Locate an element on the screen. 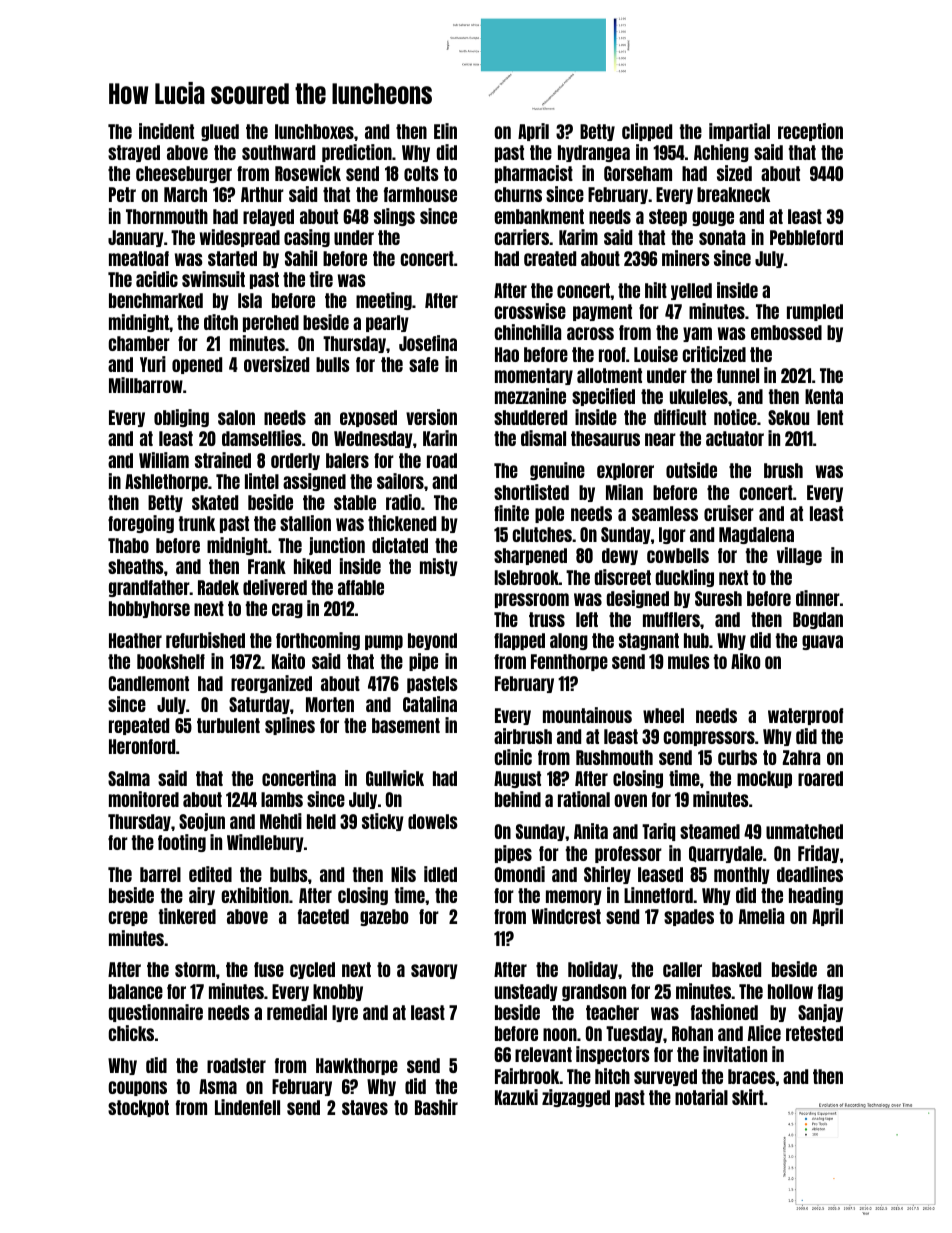 The height and width of the screenshot is (1233, 952). farmhouse is located at coordinates (420, 194).
